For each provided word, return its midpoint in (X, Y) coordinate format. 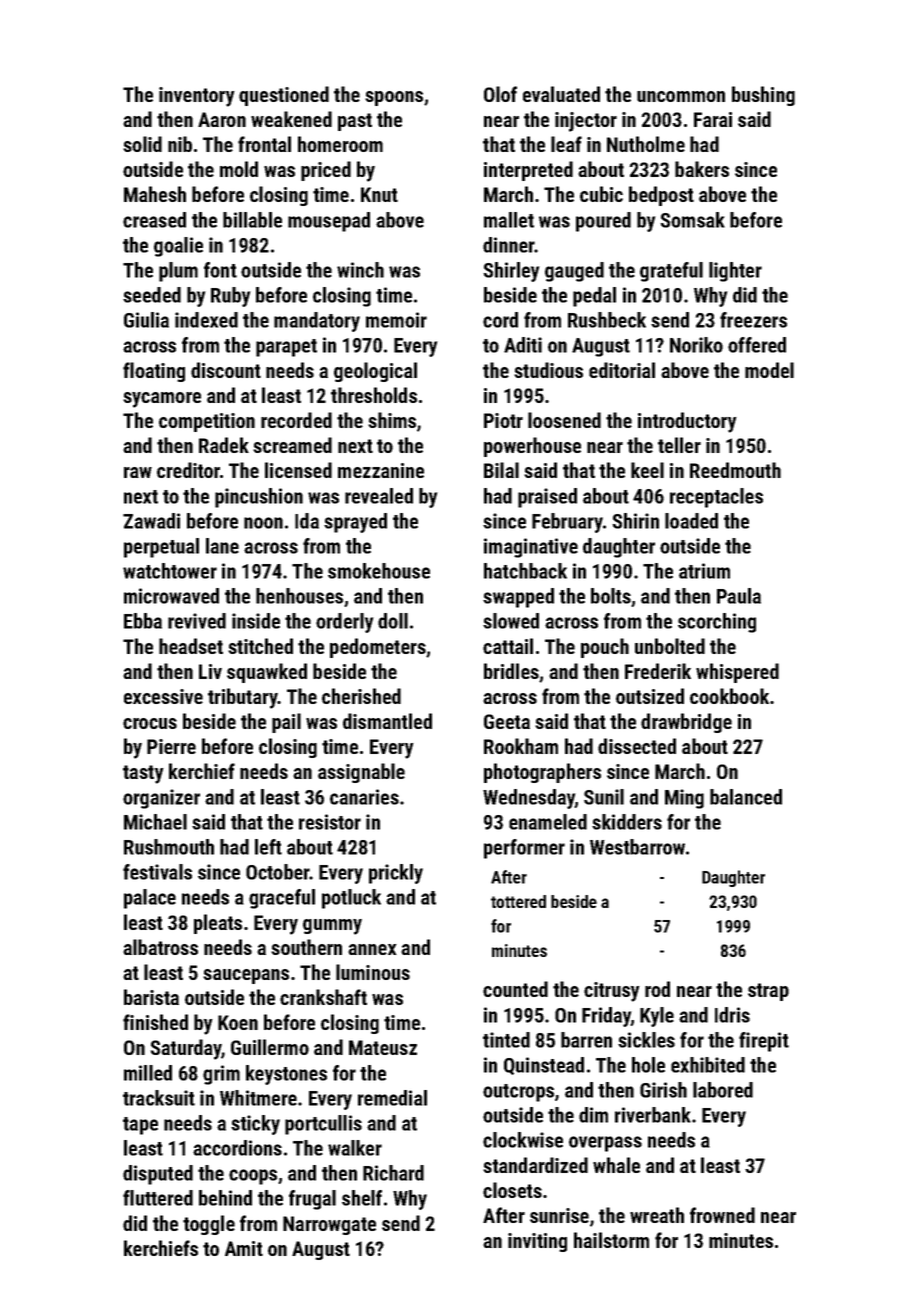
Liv (210, 671)
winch (360, 270)
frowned (722, 1215)
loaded (691, 521)
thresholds (374, 395)
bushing (763, 96)
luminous (373, 972)
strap (768, 992)
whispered (737, 673)
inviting (537, 1242)
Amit (244, 1248)
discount (226, 370)
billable (252, 220)
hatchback (525, 571)
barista (151, 997)
